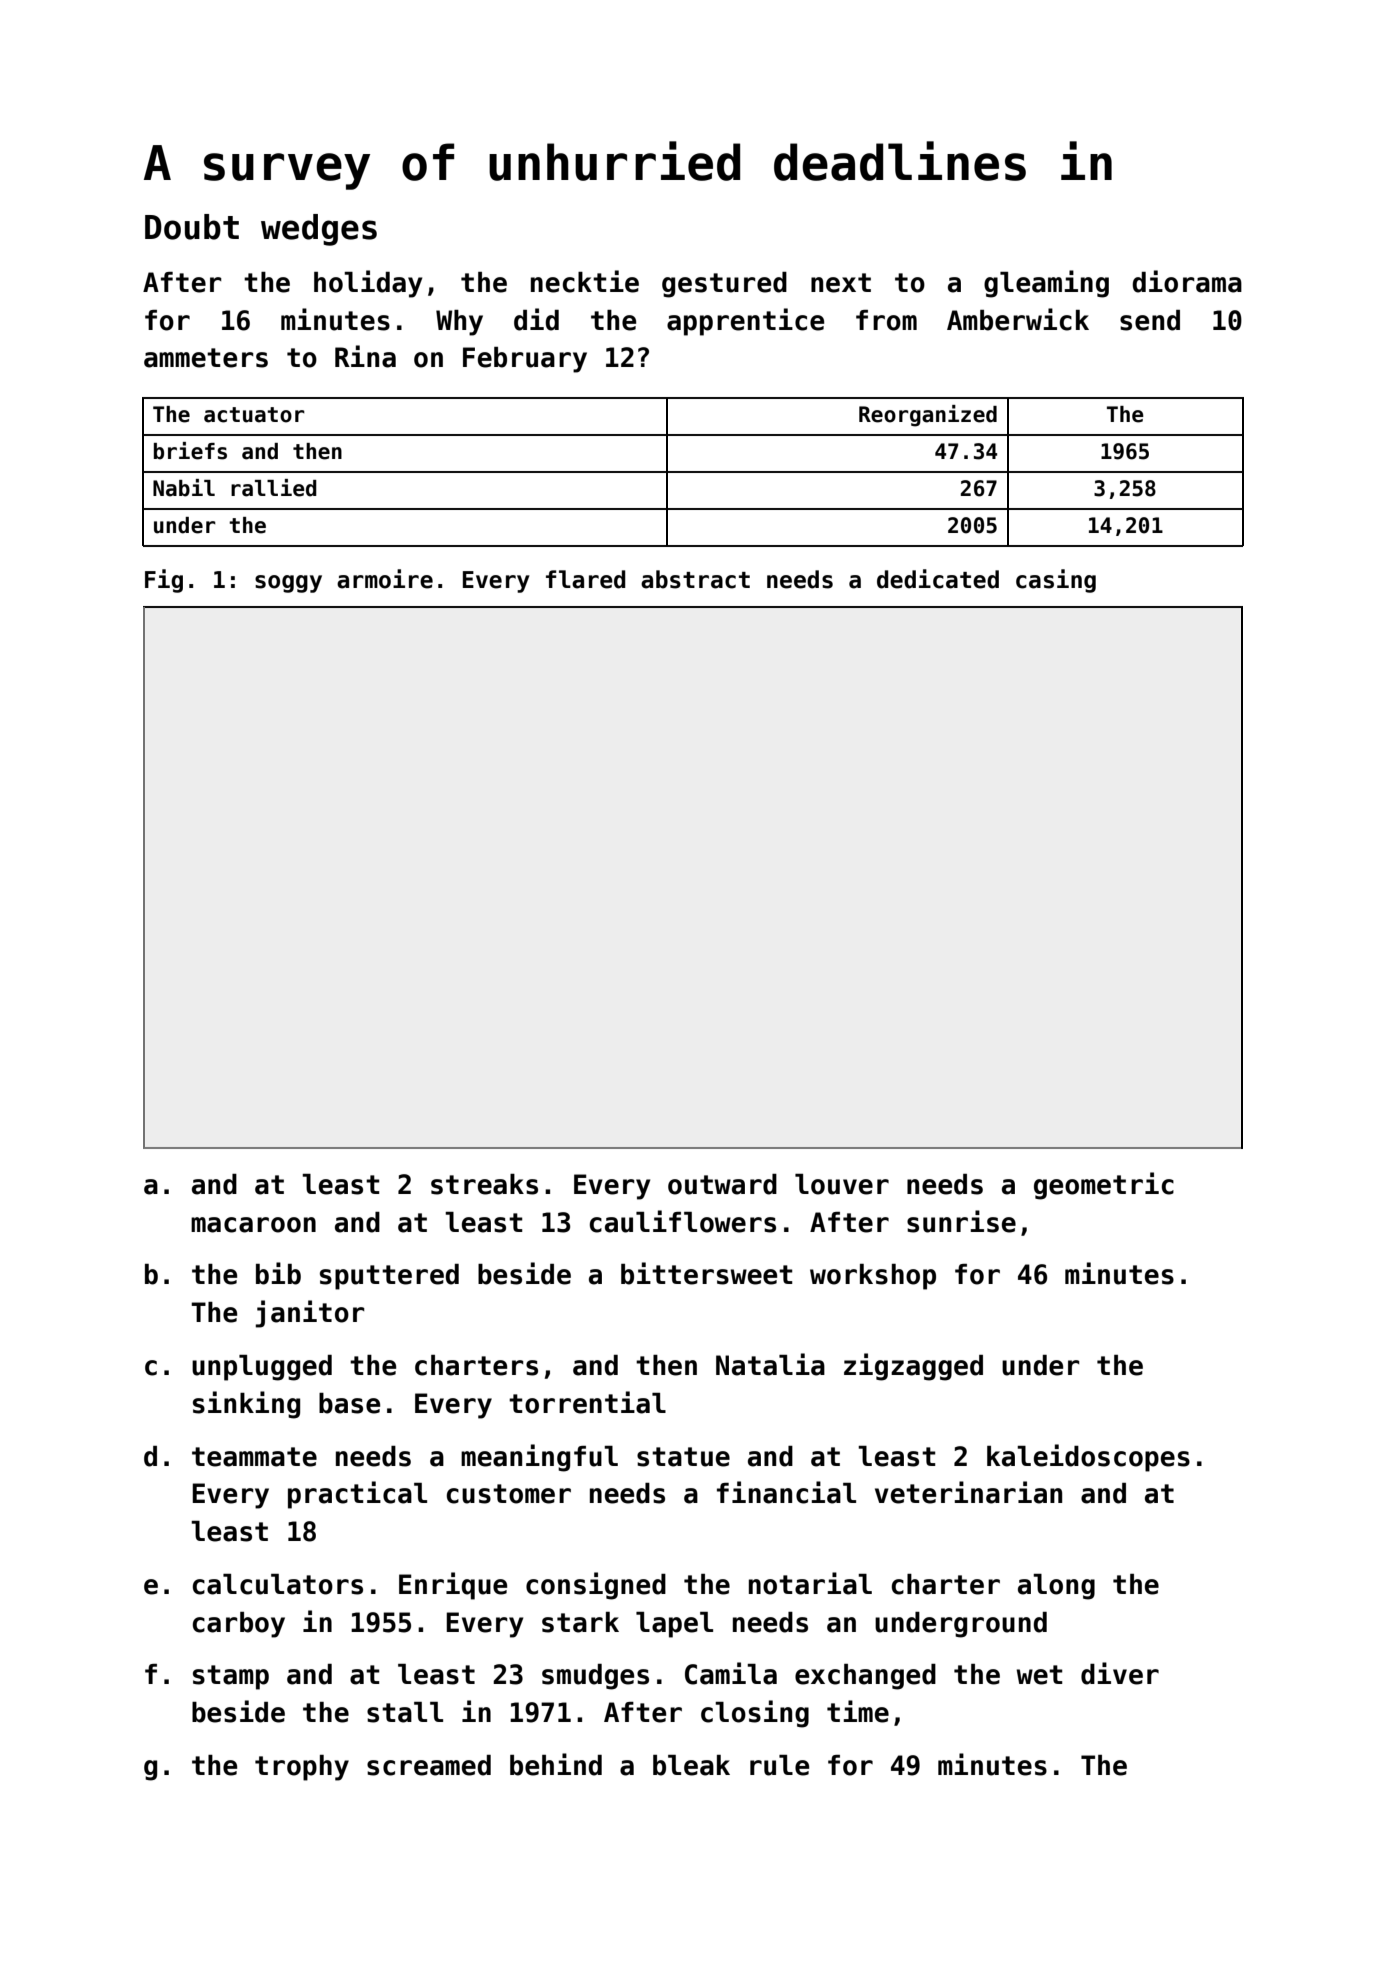  I want to click on along, so click(1056, 1587).
